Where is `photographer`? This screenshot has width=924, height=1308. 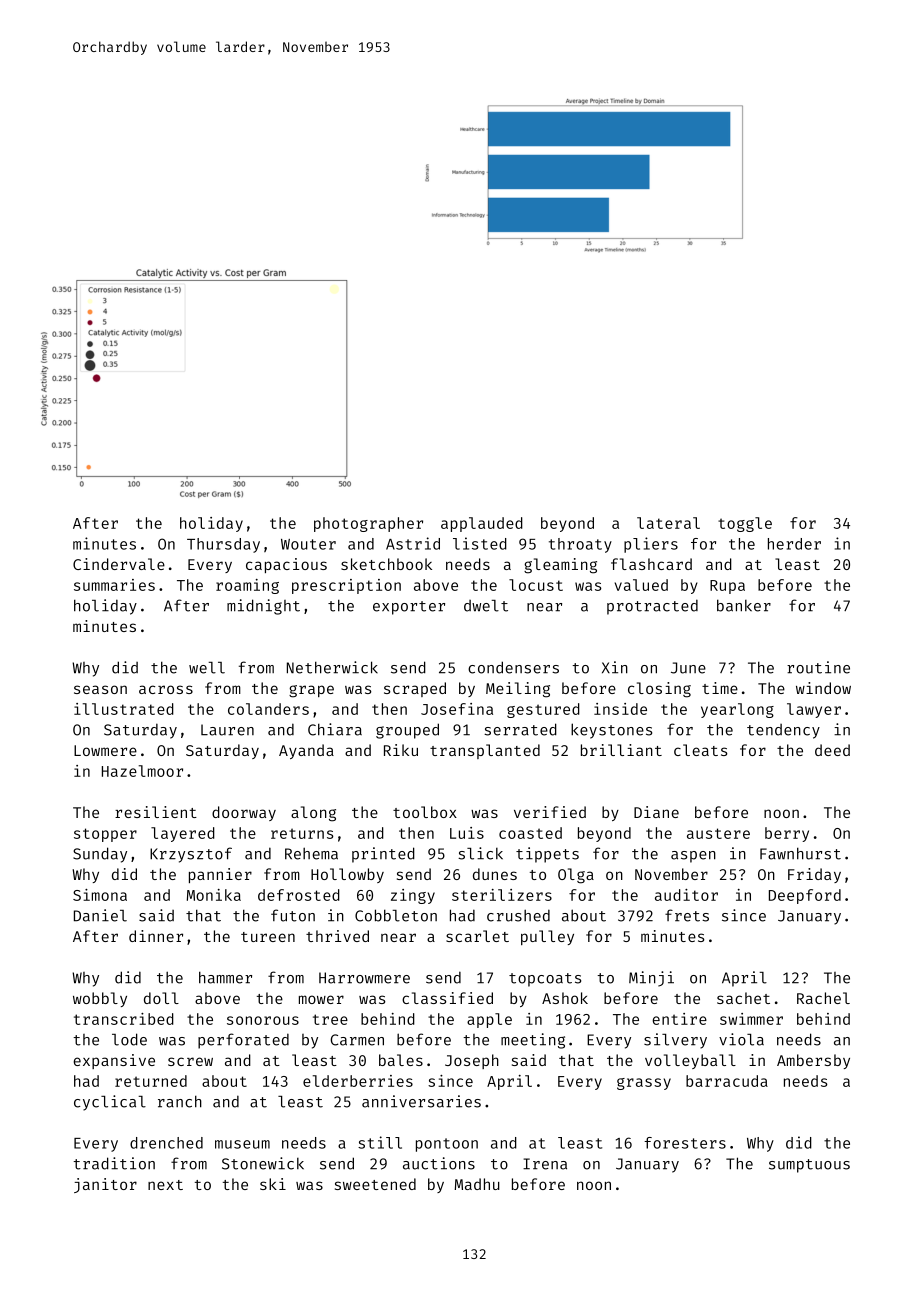
photographer is located at coordinates (368, 524).
